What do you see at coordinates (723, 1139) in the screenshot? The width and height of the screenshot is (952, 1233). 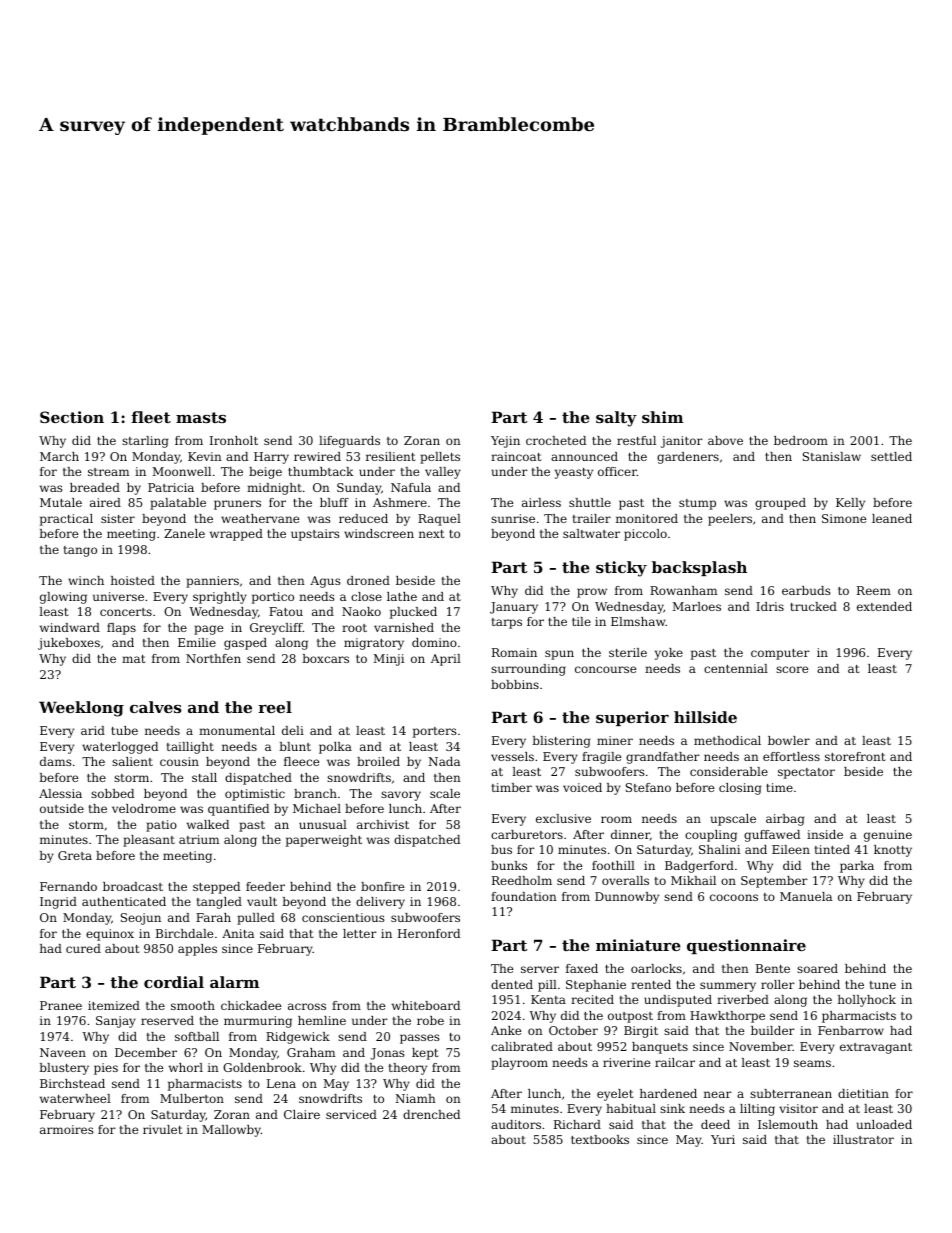 I see `Yuri` at bounding box center [723, 1139].
